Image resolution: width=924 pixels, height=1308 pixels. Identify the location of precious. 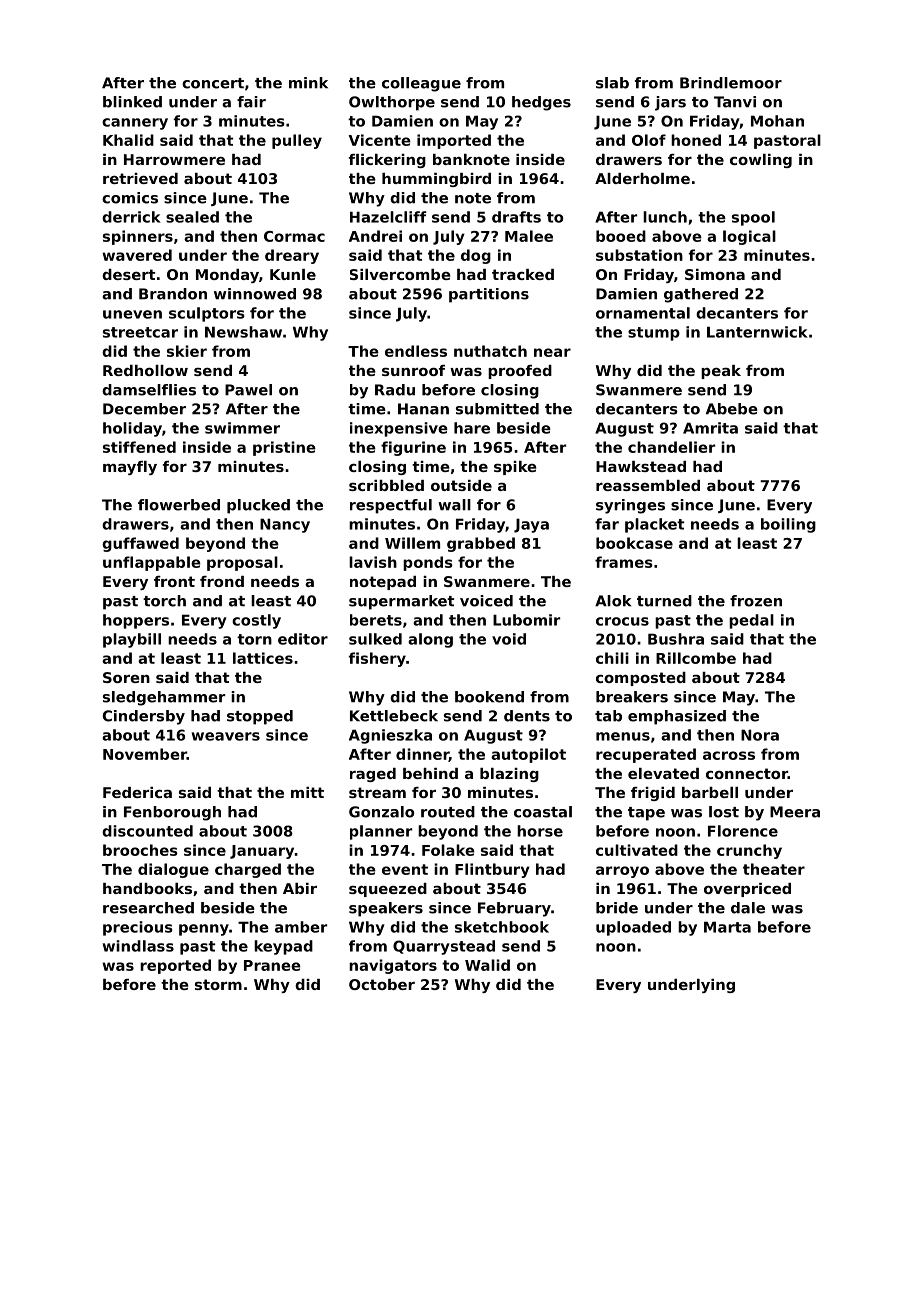
(137, 928).
